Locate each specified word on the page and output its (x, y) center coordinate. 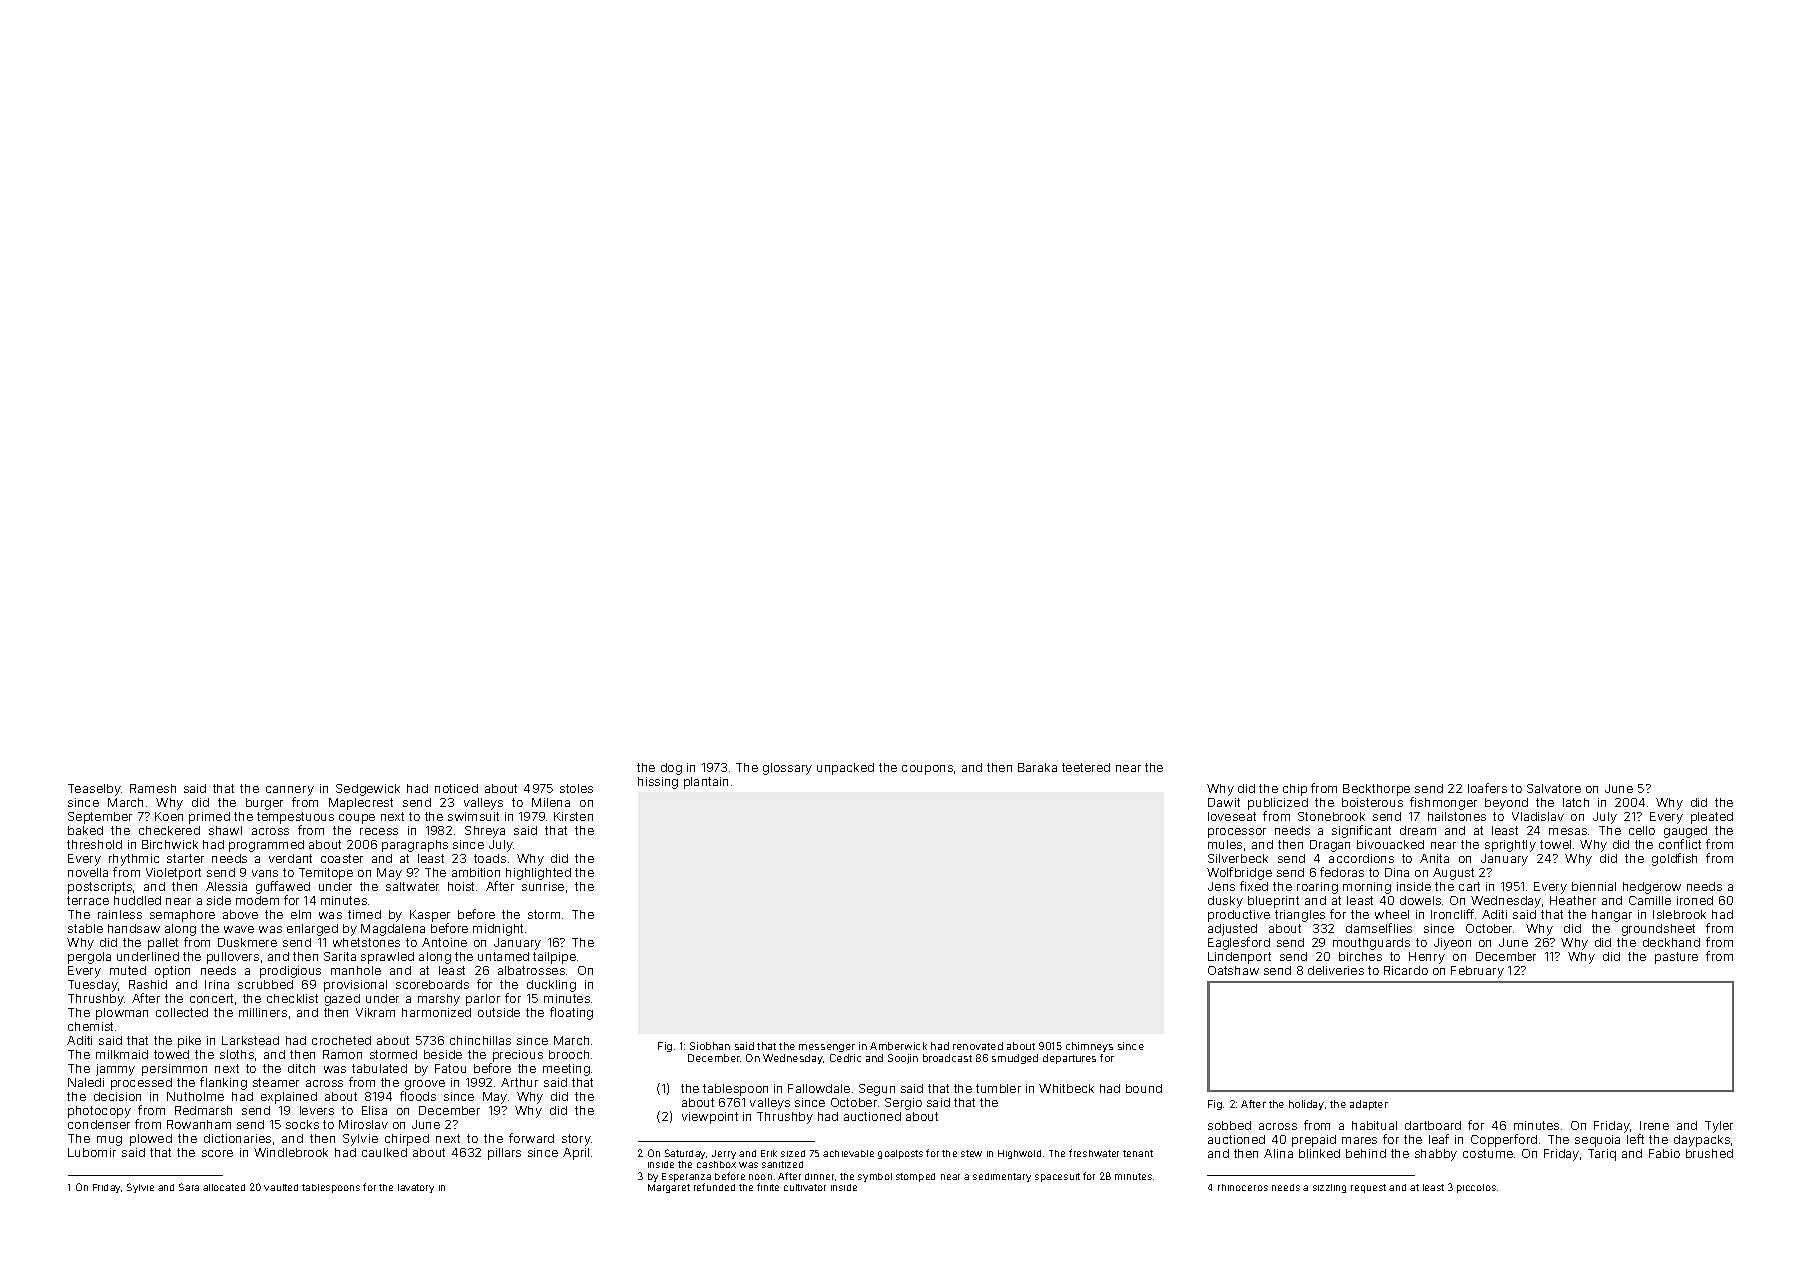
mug (109, 1141)
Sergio (903, 1104)
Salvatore (1554, 788)
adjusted (1232, 930)
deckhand (1671, 942)
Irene (1654, 1125)
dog (671, 769)
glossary (787, 769)
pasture (1676, 958)
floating (571, 1013)
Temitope (326, 874)
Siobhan (710, 1046)
